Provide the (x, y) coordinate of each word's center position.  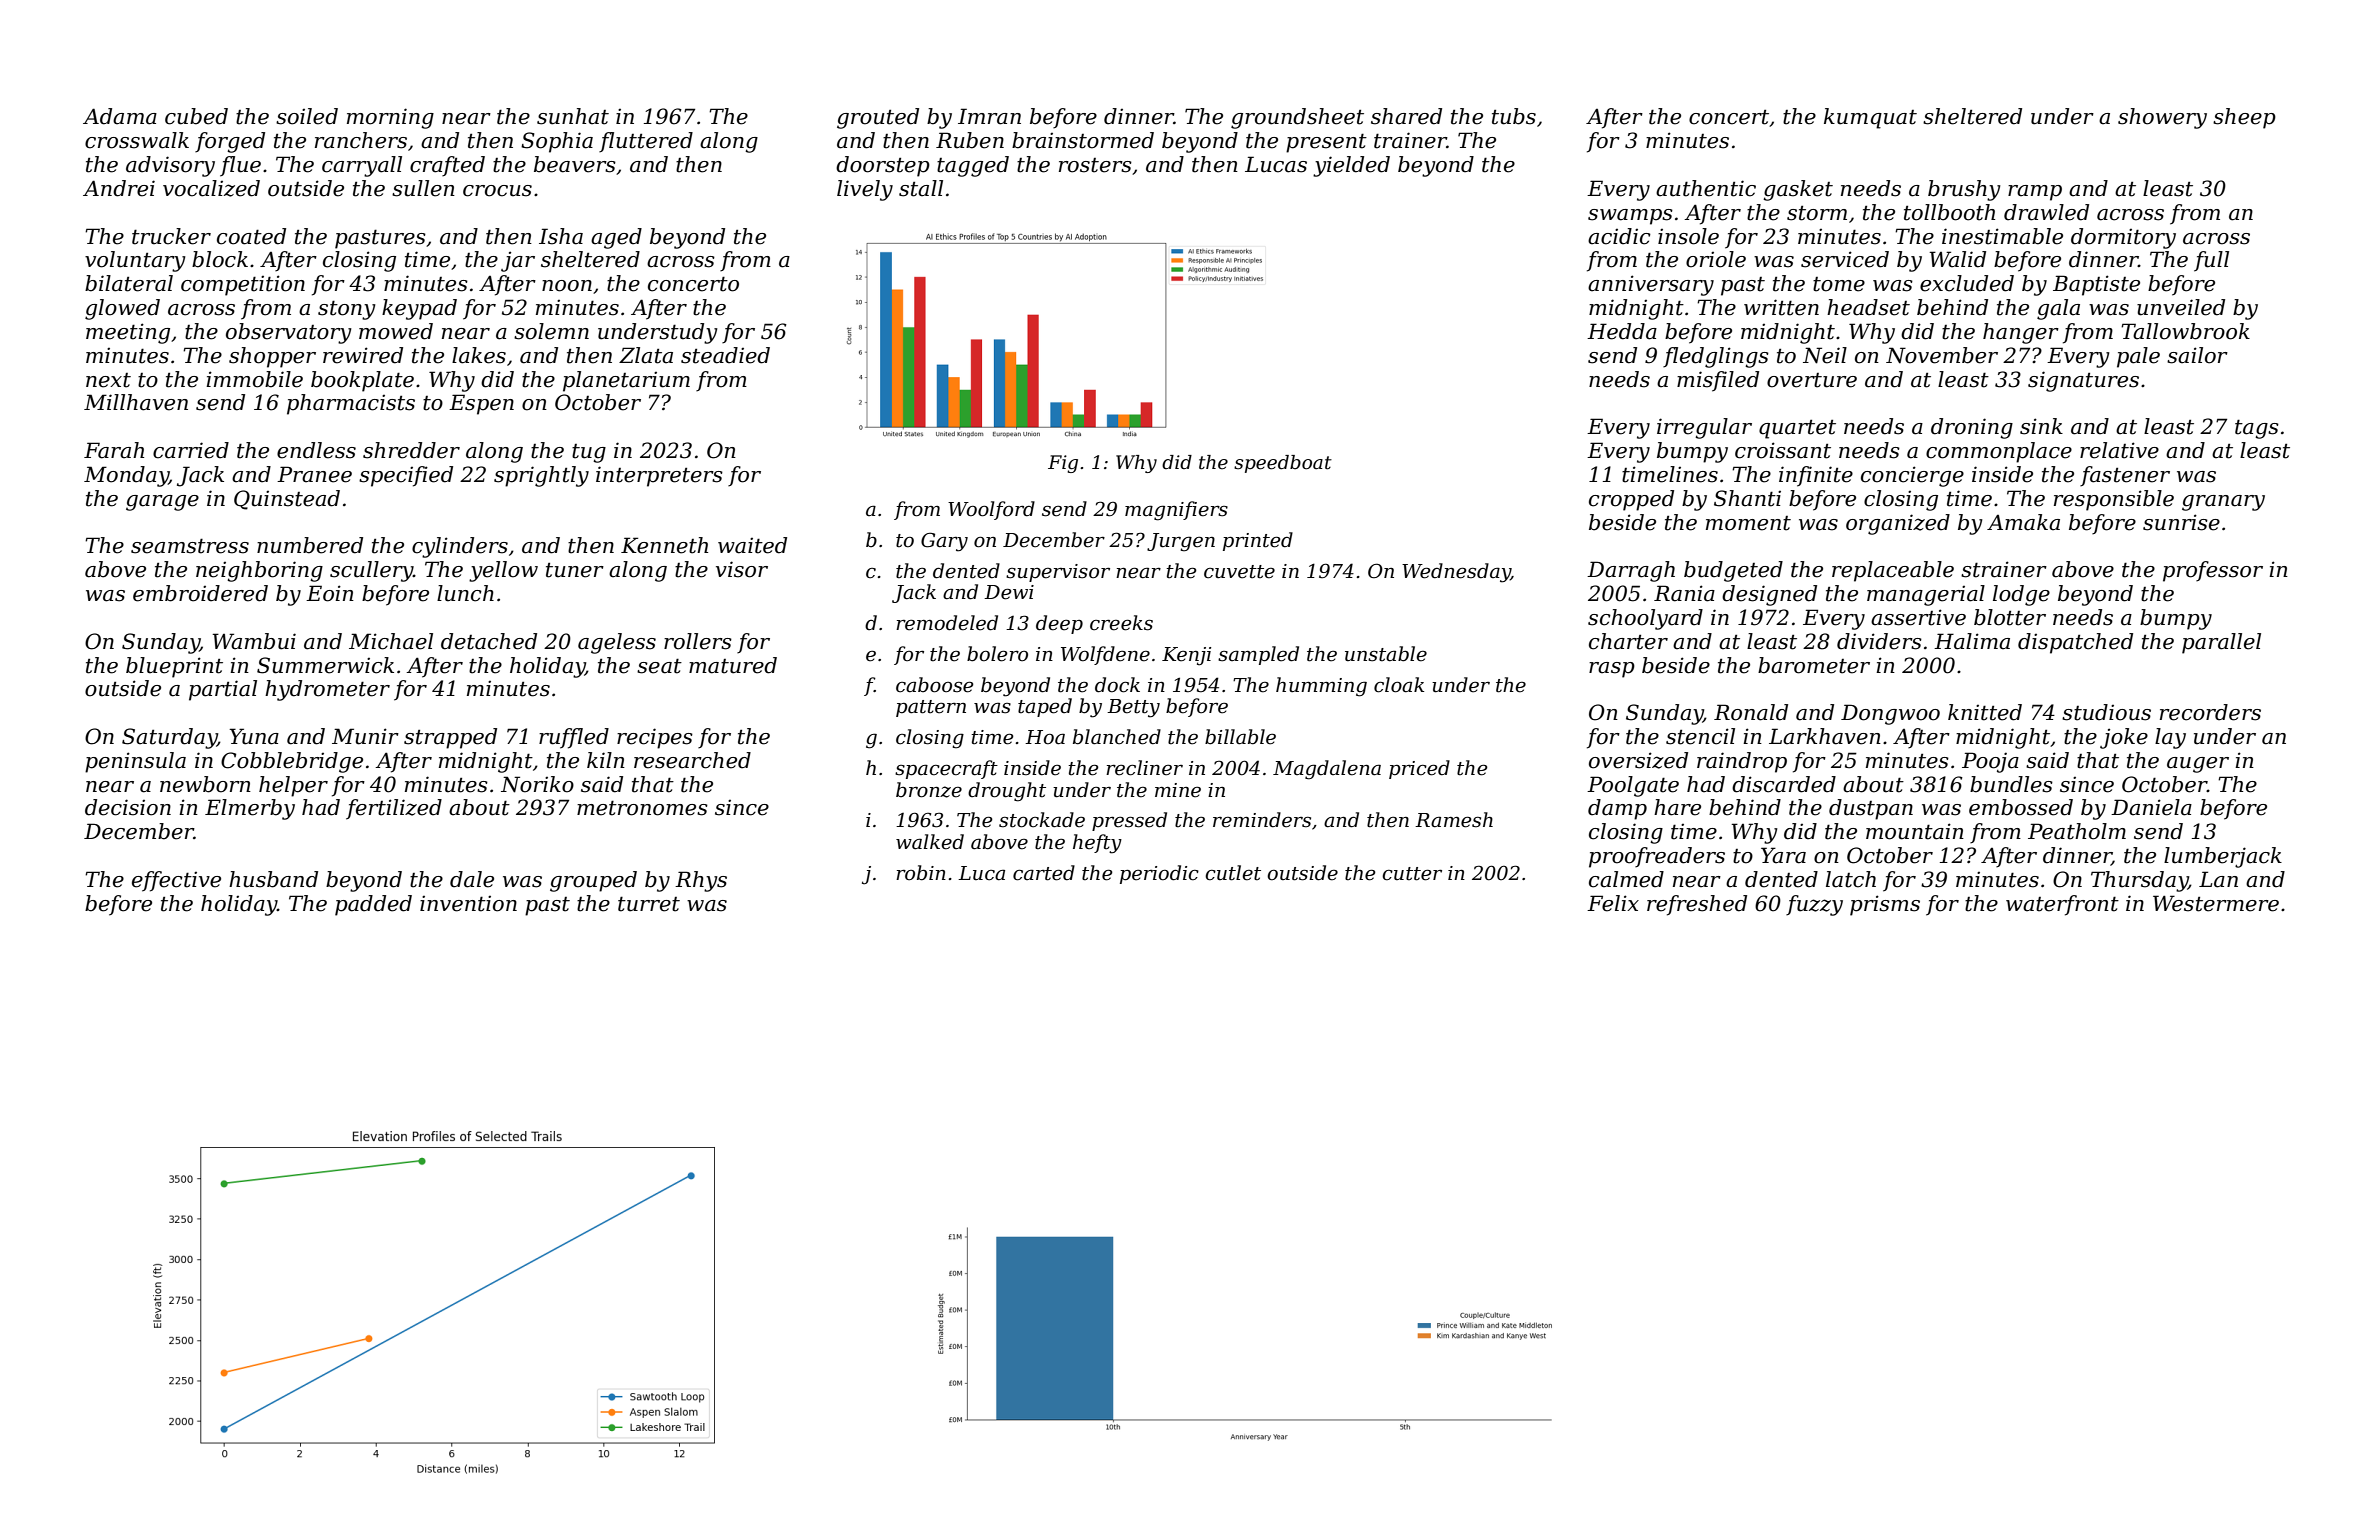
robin (921, 873)
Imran (989, 116)
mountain (1915, 831)
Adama (120, 116)
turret (649, 904)
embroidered (200, 593)
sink (2041, 426)
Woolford (991, 510)
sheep (2244, 118)
